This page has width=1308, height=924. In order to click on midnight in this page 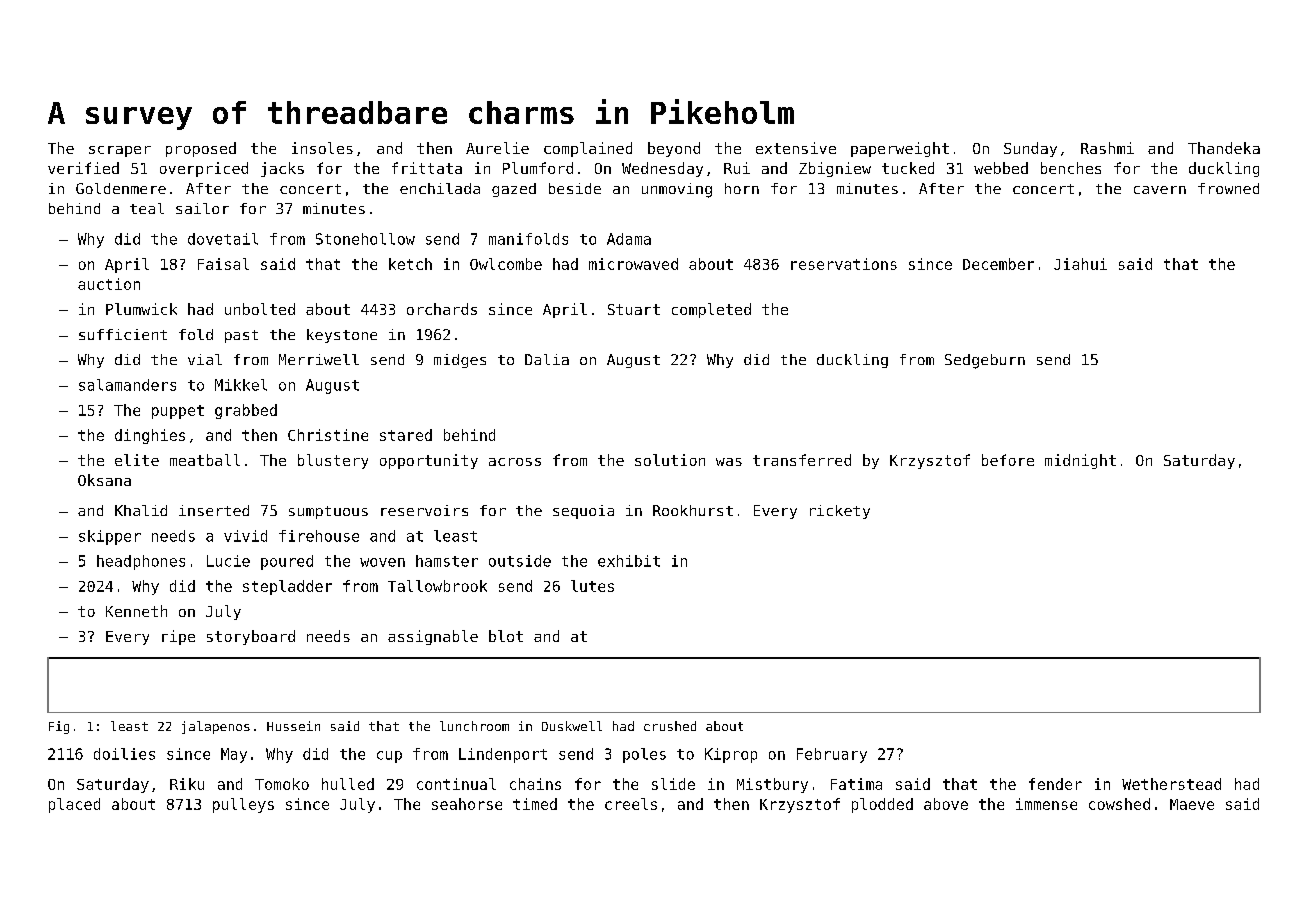, I will do `click(1080, 461)`.
